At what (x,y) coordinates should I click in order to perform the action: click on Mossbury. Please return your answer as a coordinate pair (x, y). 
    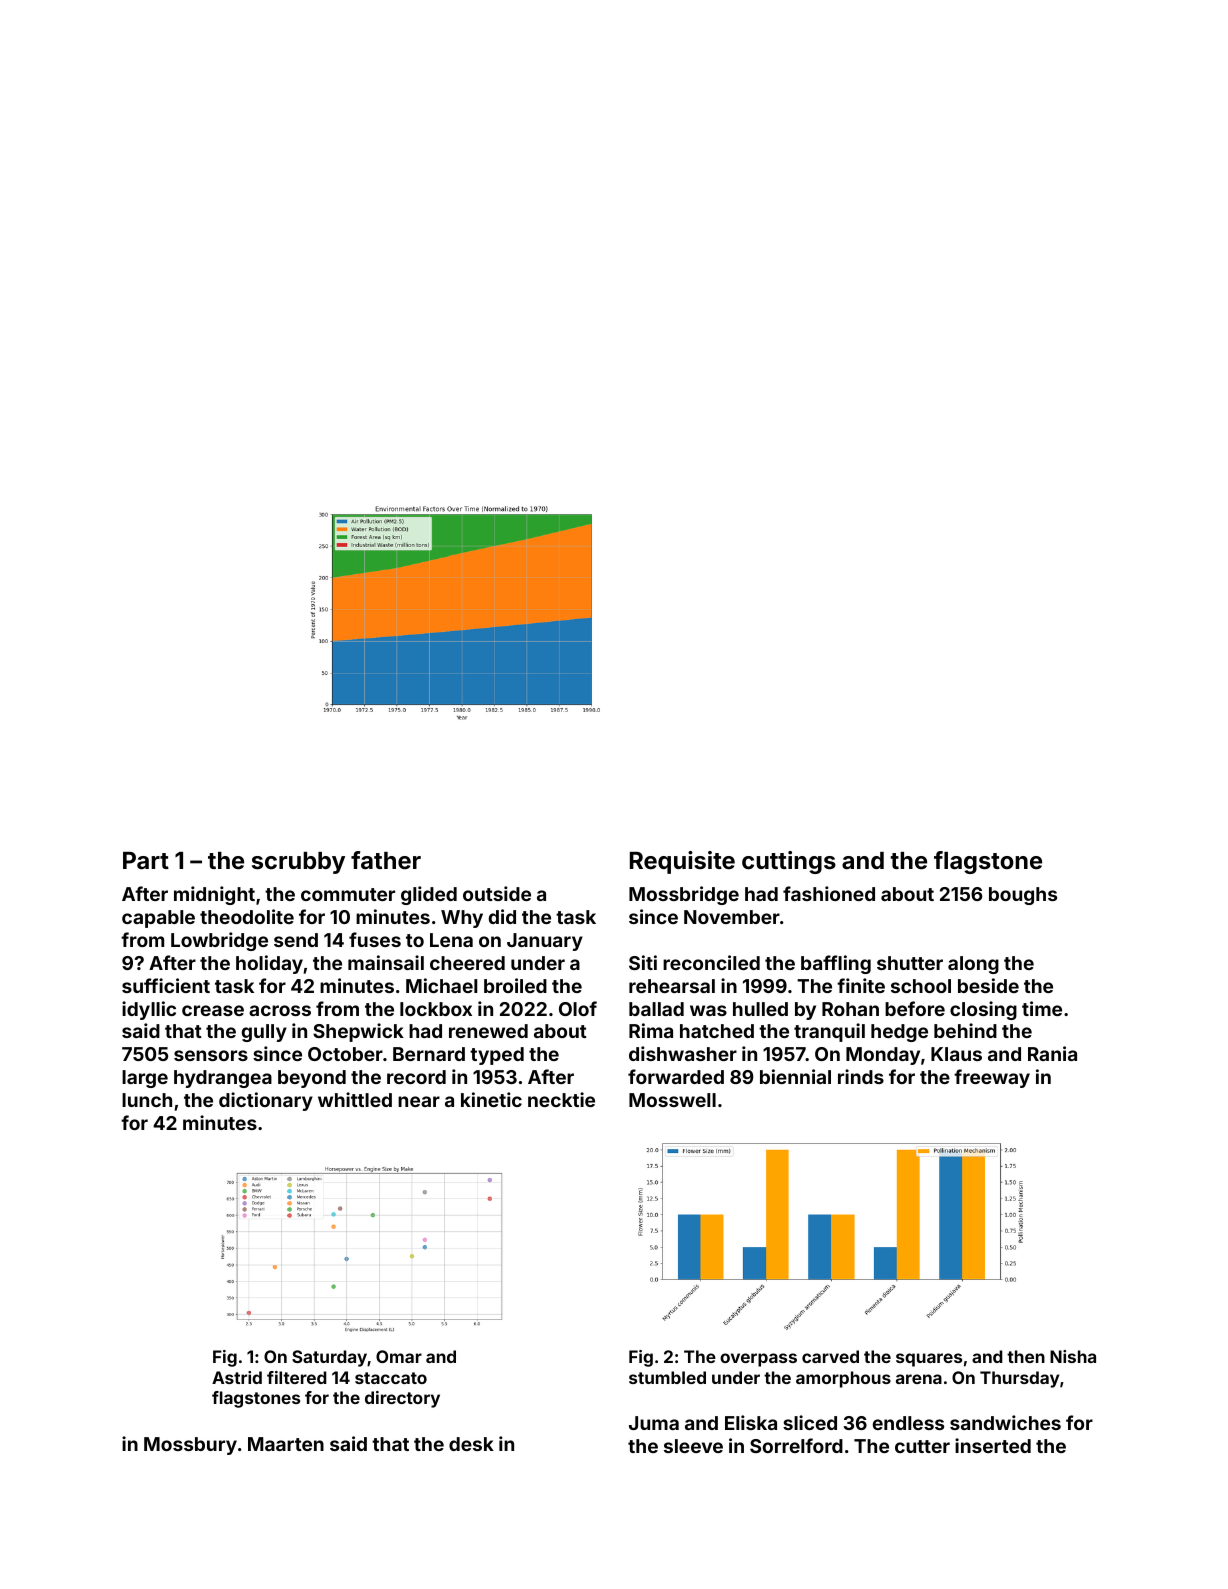
    Looking at the image, I should click on (190, 1446).
